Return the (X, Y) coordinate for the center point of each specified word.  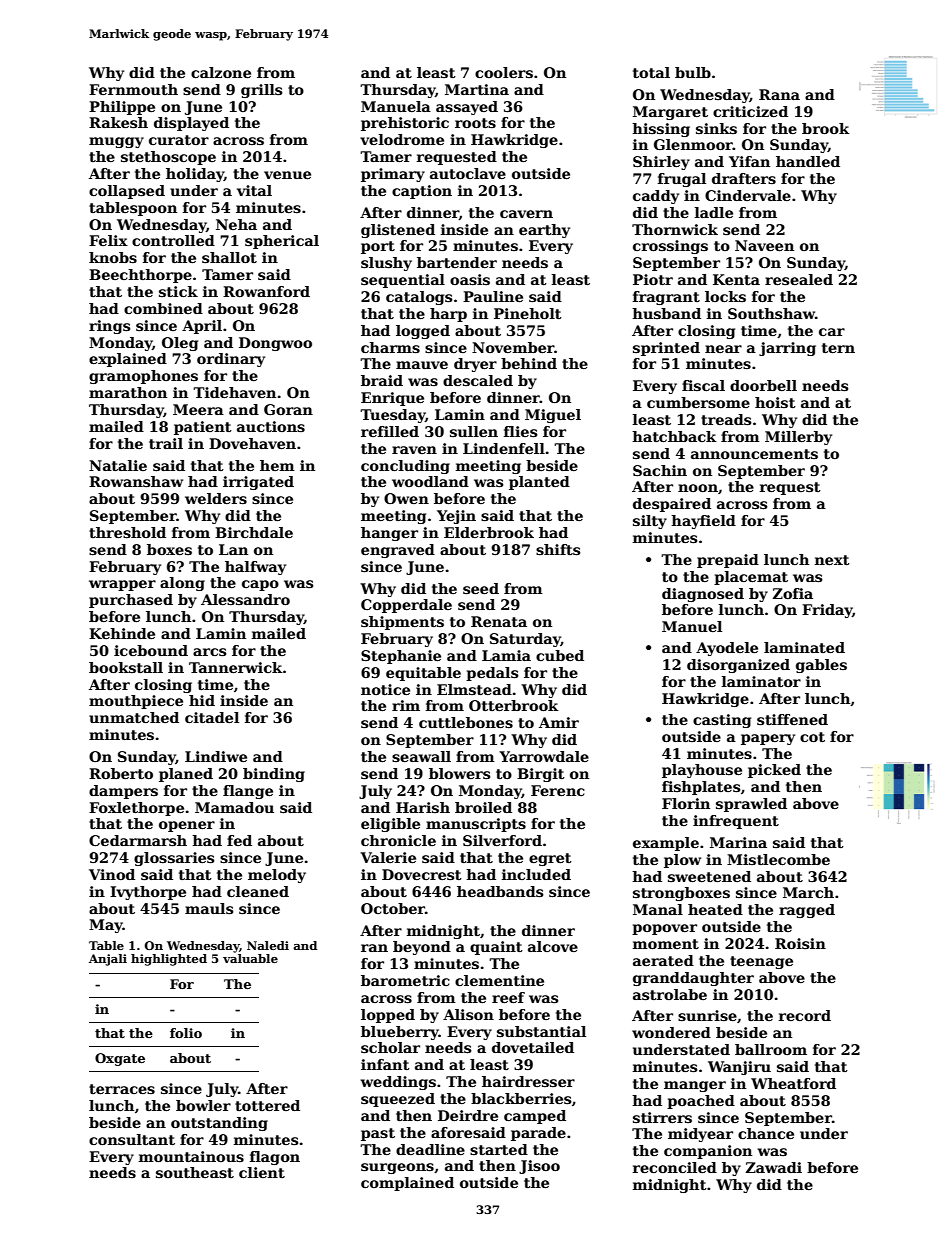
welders (216, 498)
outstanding (219, 1124)
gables (821, 666)
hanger (389, 534)
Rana (779, 94)
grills (261, 91)
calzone (221, 72)
